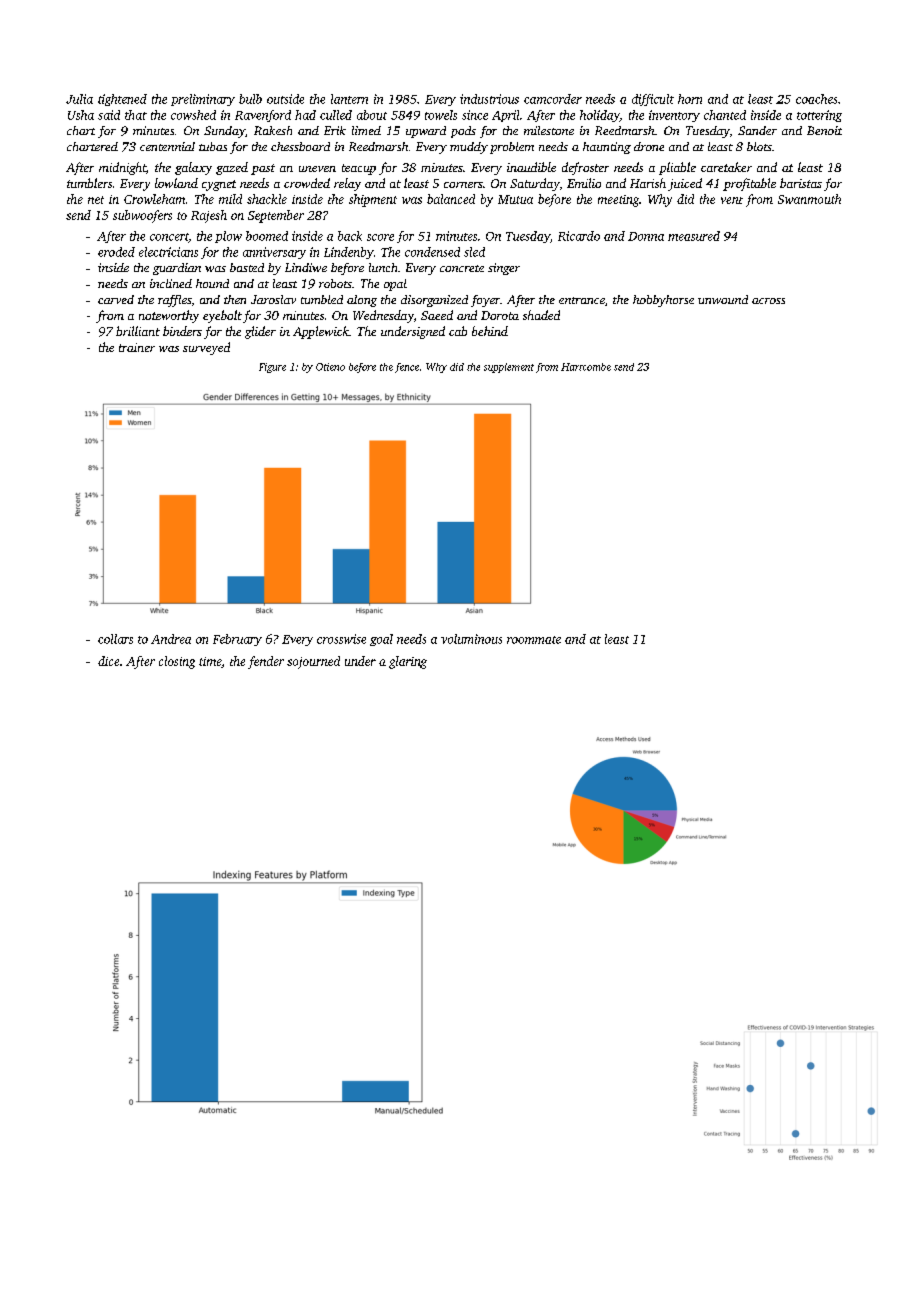 The height and width of the screenshot is (1316, 908). Describe the element at coordinates (407, 368) in the screenshot. I see `fence` at that location.
